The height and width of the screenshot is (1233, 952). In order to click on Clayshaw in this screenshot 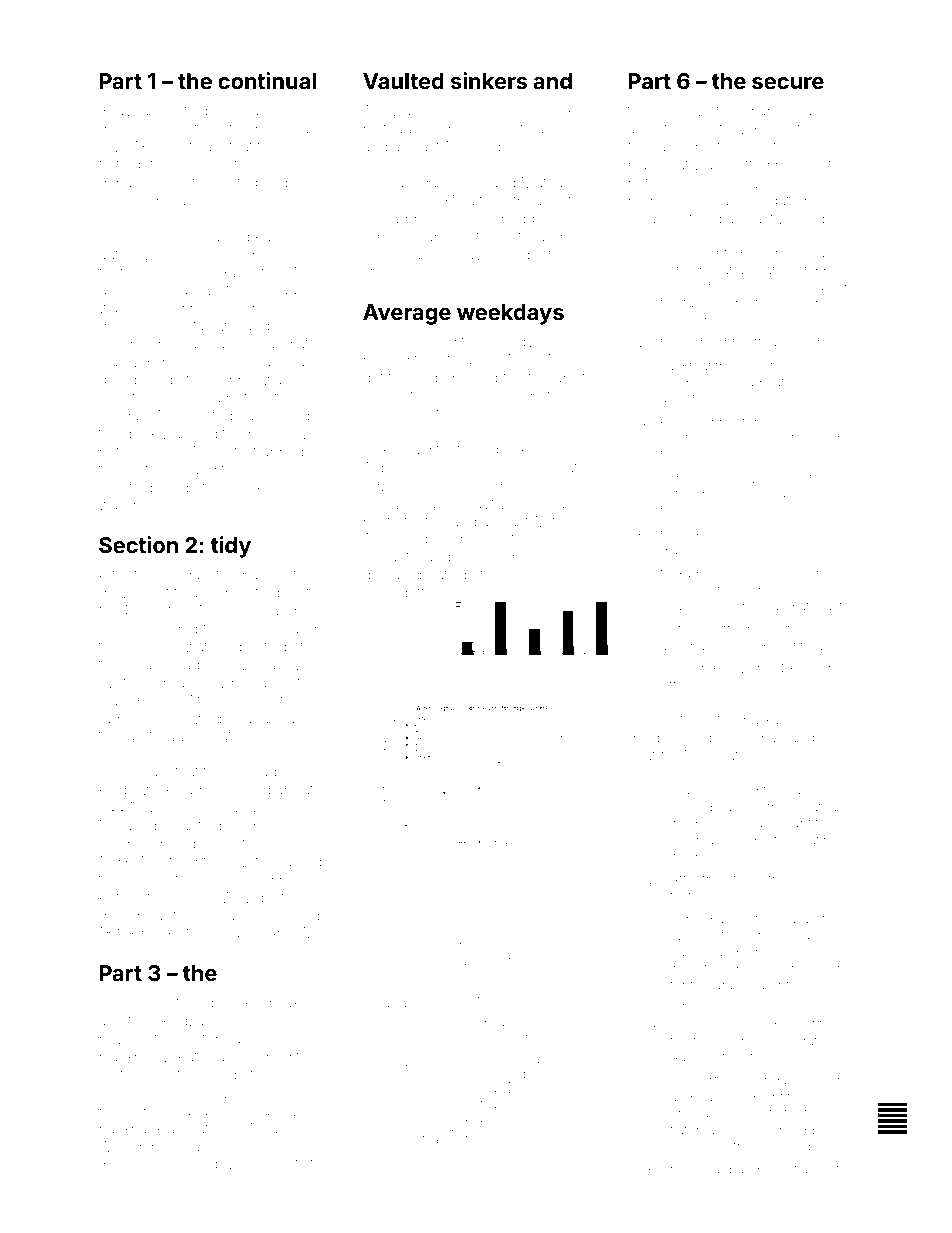, I will do `click(401, 962)`.
